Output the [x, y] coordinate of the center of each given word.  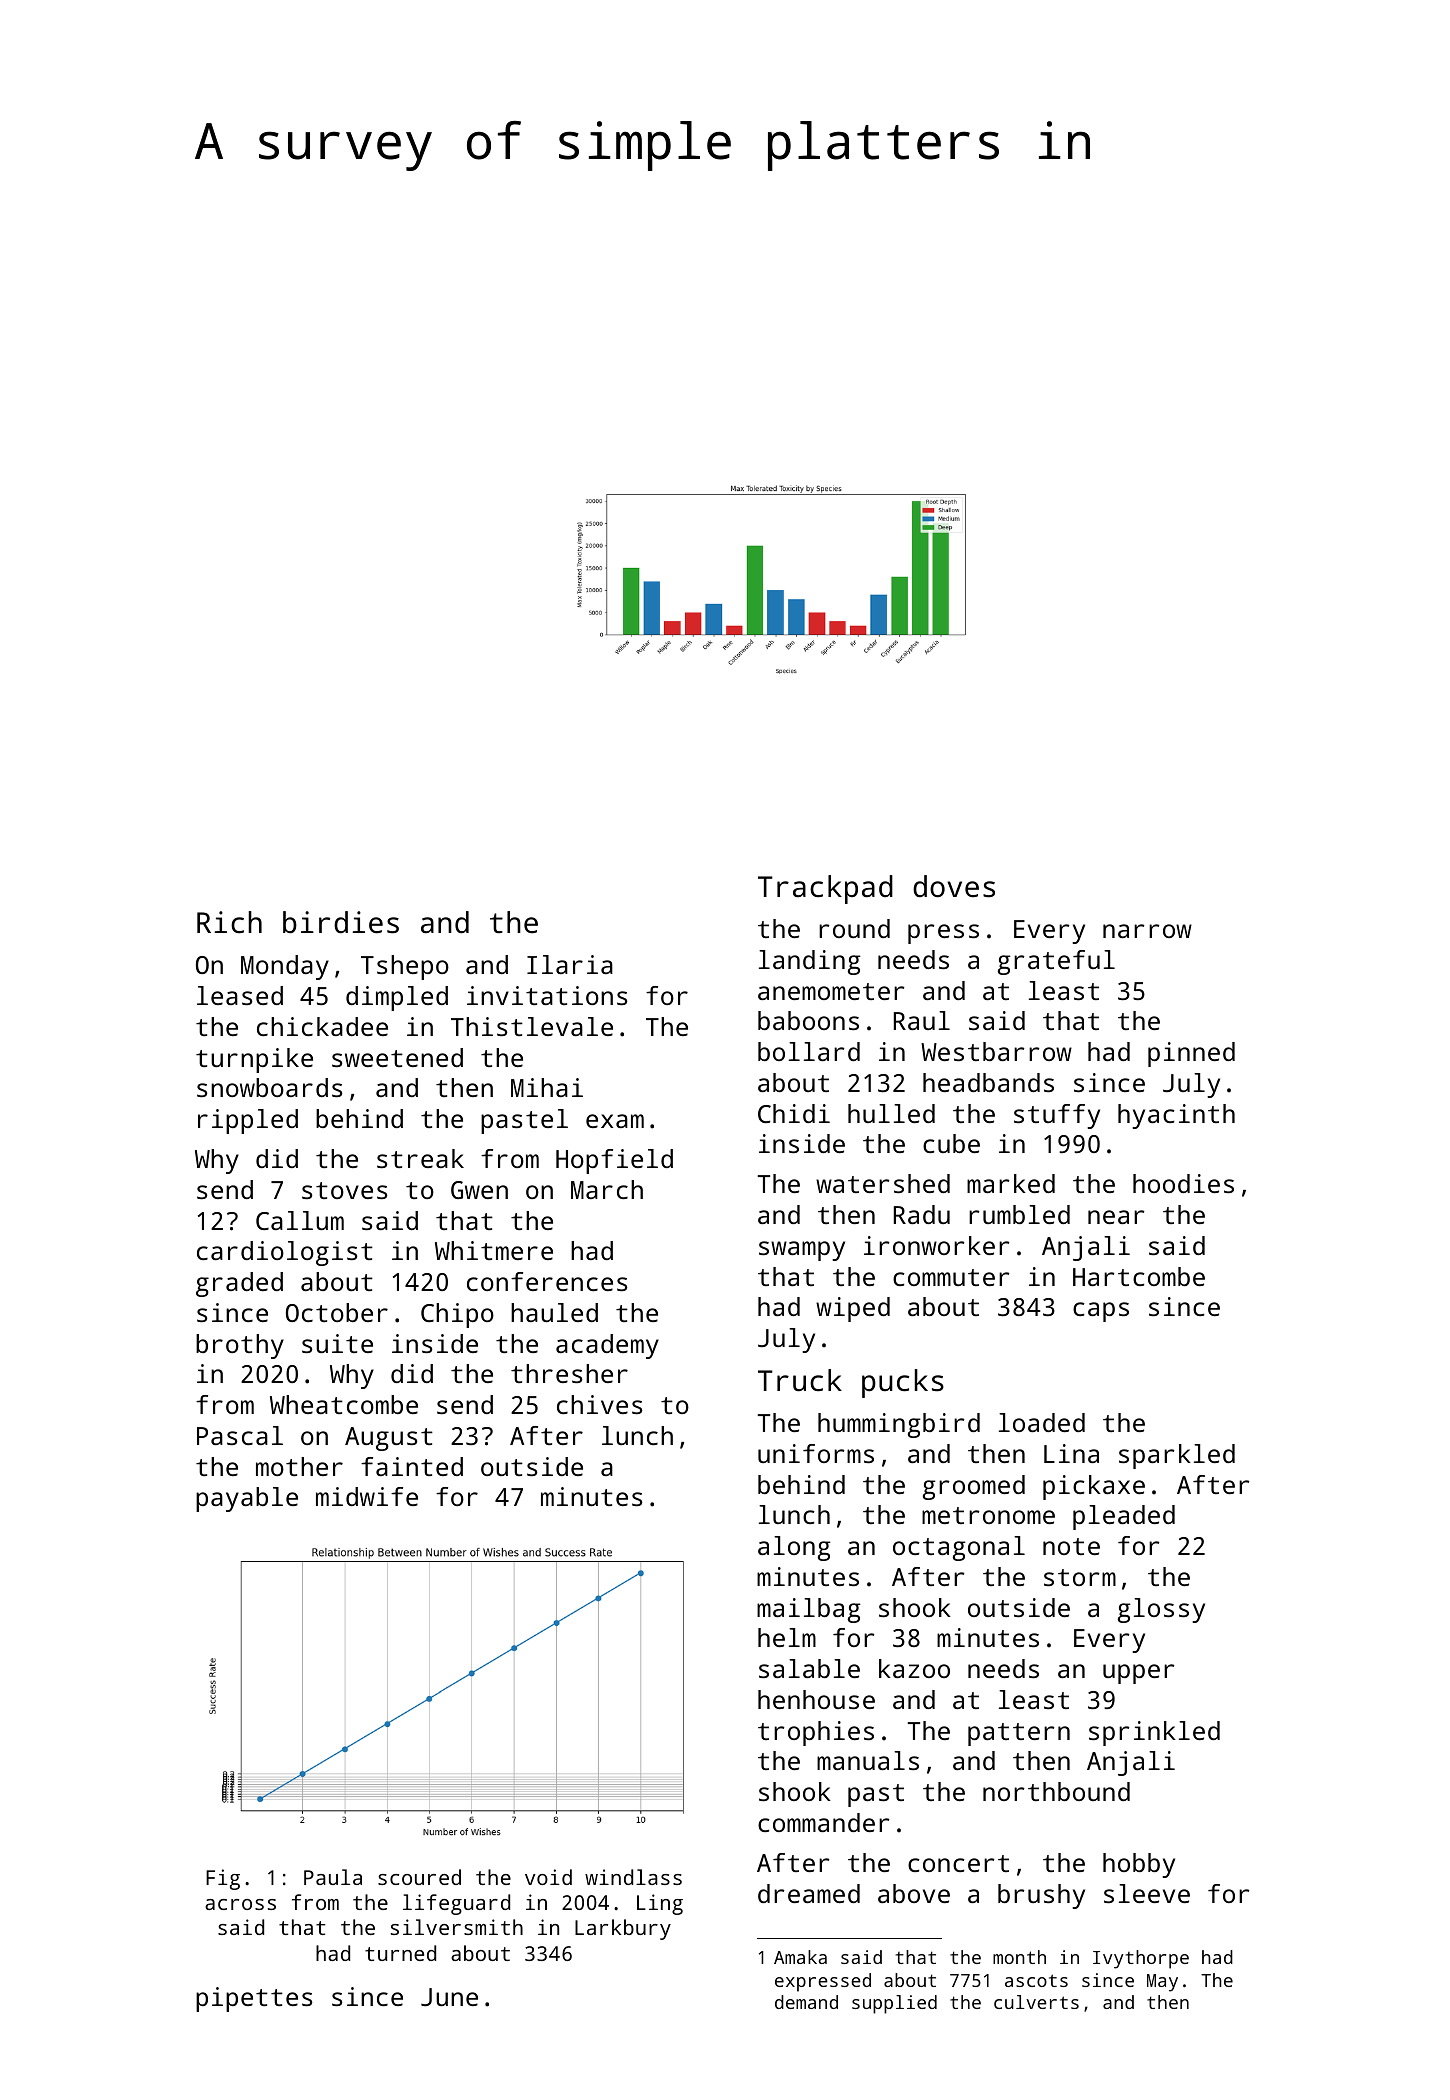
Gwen [479, 1190]
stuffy [1057, 1116]
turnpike [254, 1060]
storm [1080, 1577]
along [794, 1548]
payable [247, 1499]
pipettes [254, 1999]
